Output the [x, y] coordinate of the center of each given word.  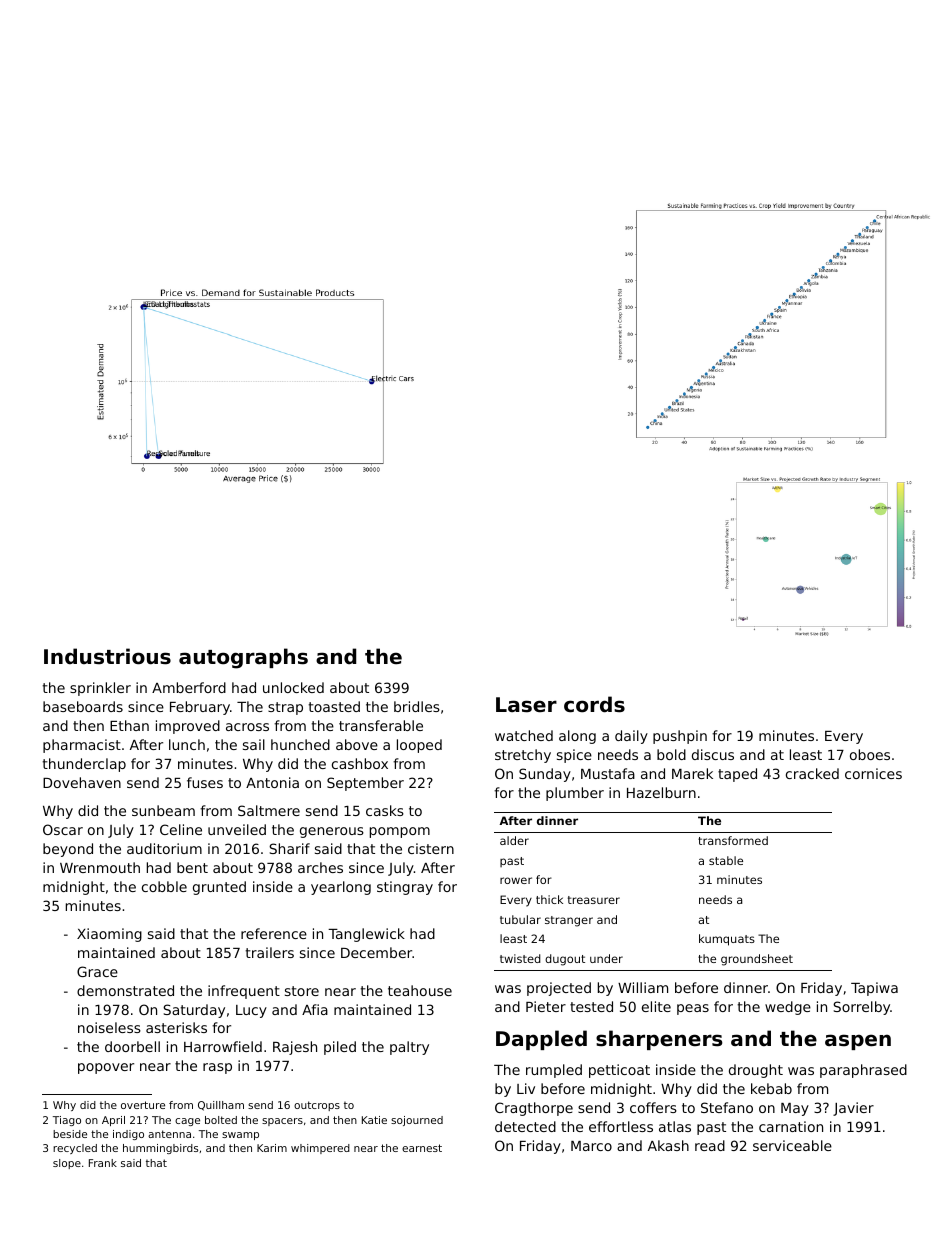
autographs [243, 658]
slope [67, 1164]
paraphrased [863, 1071]
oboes [870, 754]
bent [192, 867]
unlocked [293, 687]
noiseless [109, 1027]
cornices [873, 773]
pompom [400, 832]
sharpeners [659, 1040]
